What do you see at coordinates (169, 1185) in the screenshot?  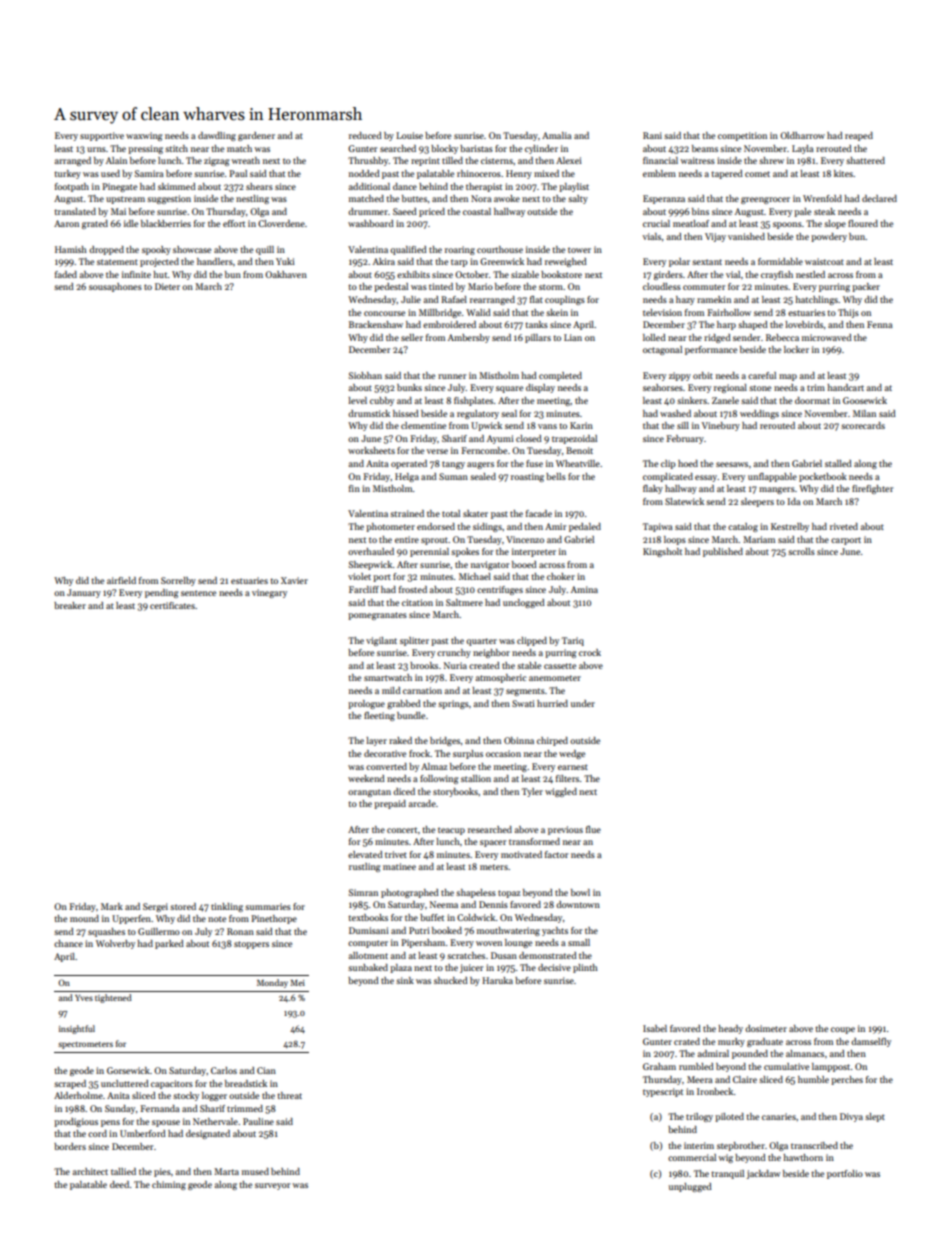 I see `chiming` at bounding box center [169, 1185].
